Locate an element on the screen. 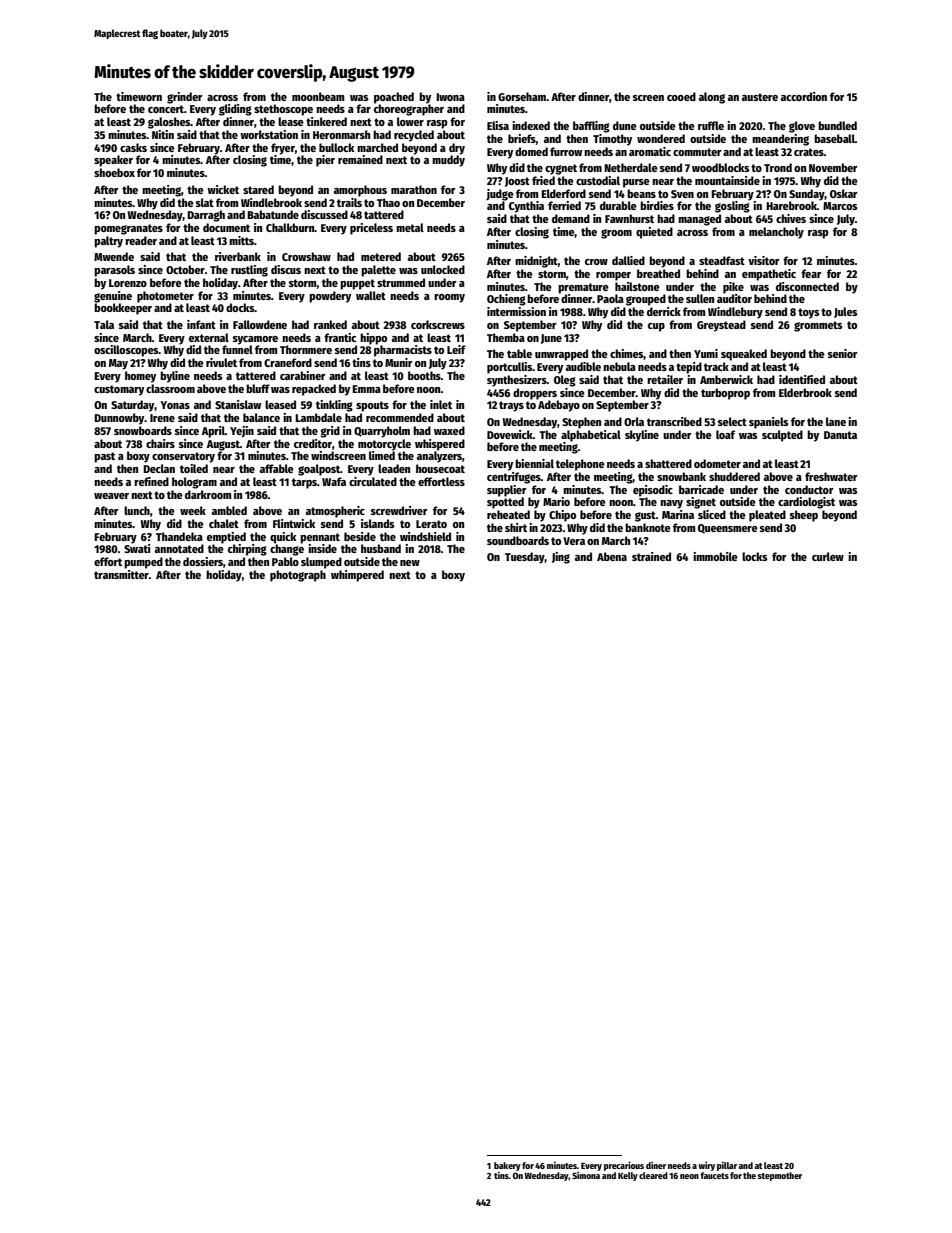 The height and width of the screenshot is (1233, 952). Yejin is located at coordinates (242, 432).
